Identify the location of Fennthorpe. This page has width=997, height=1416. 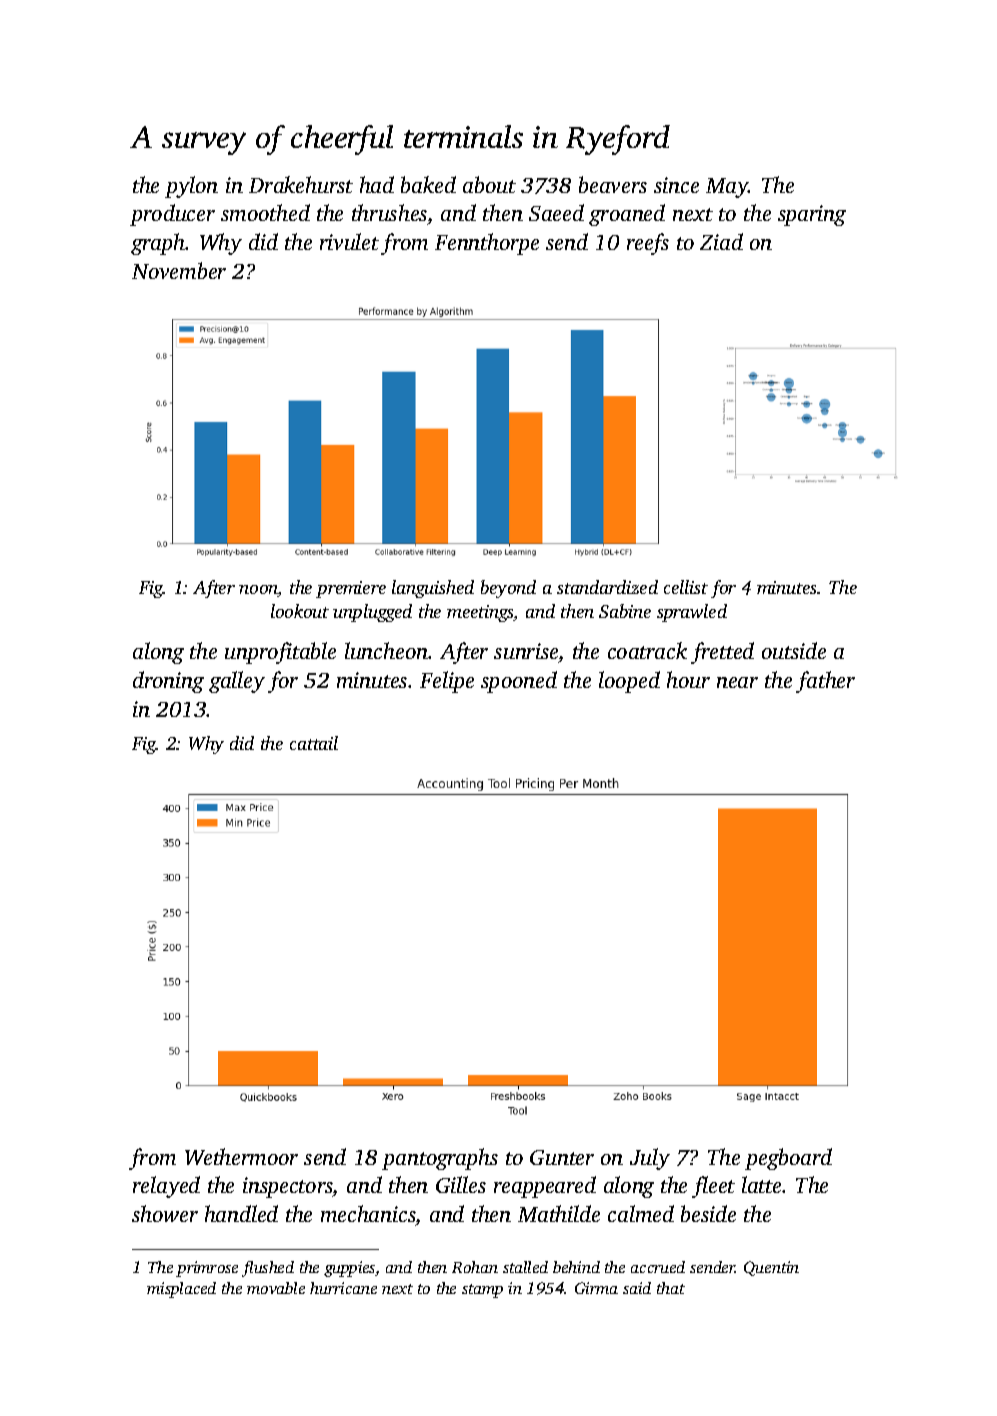
(487, 244).
